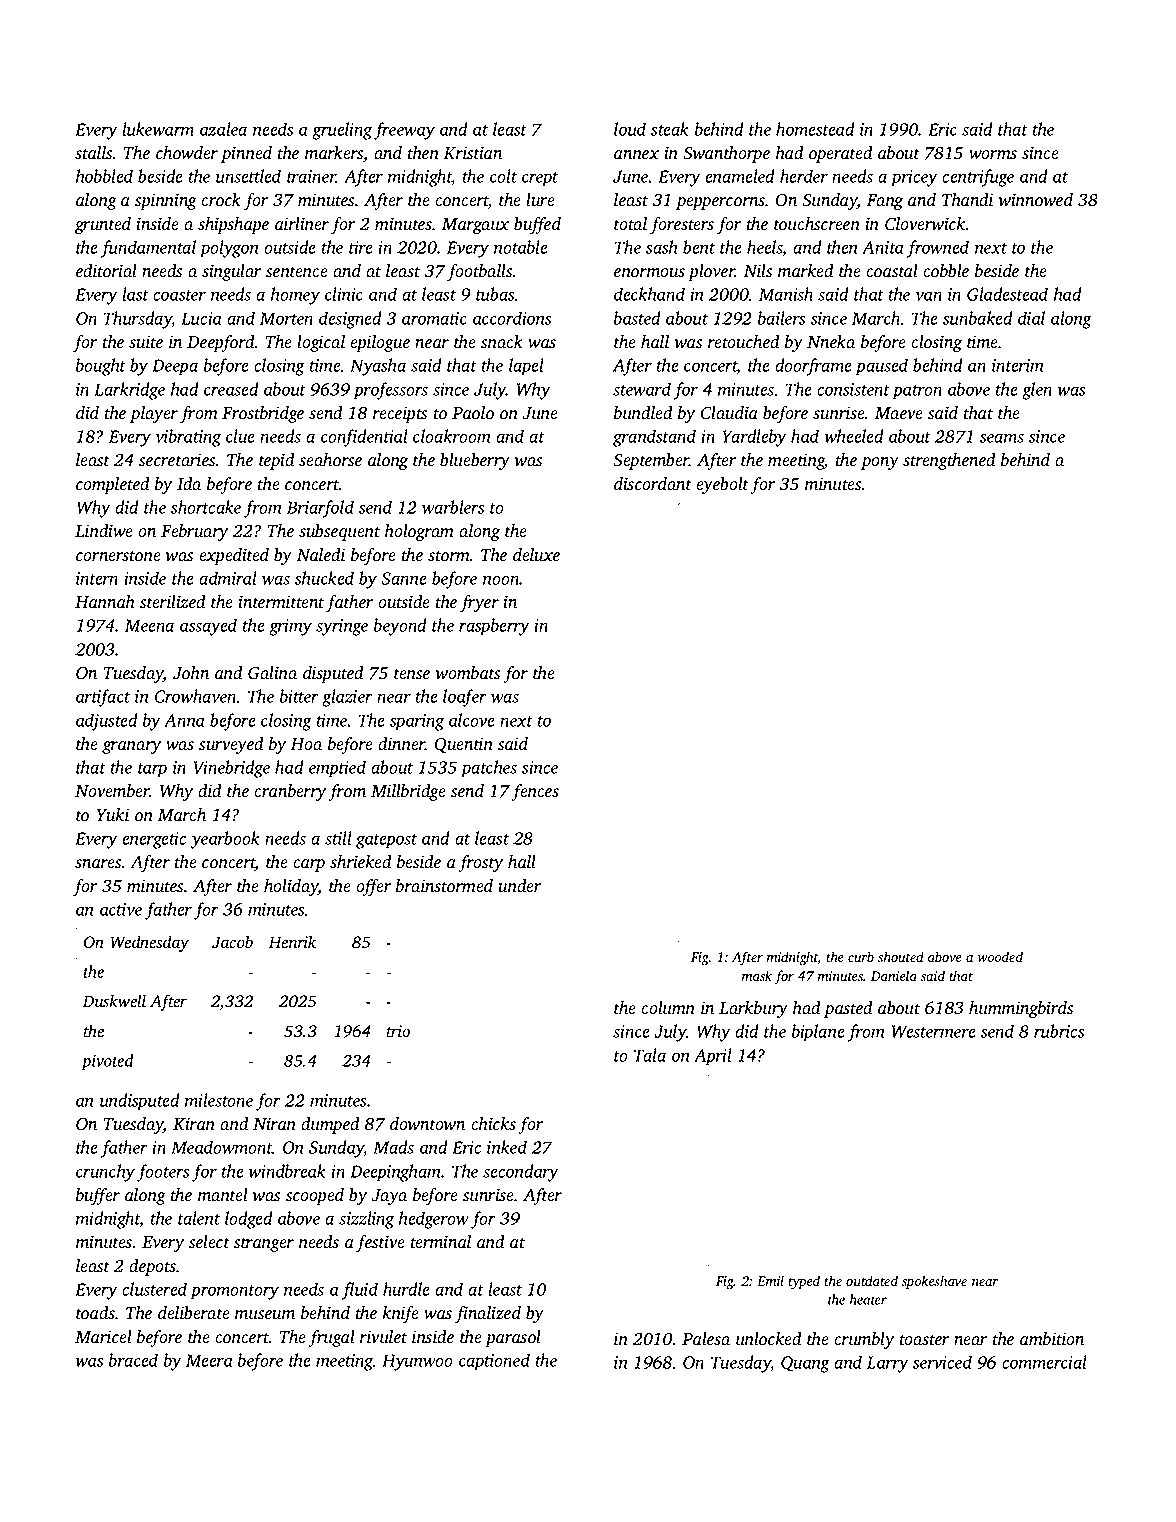 This screenshot has height=1522, width=1176. Describe the element at coordinates (770, 1280) in the screenshot. I see `Emil` at that location.
